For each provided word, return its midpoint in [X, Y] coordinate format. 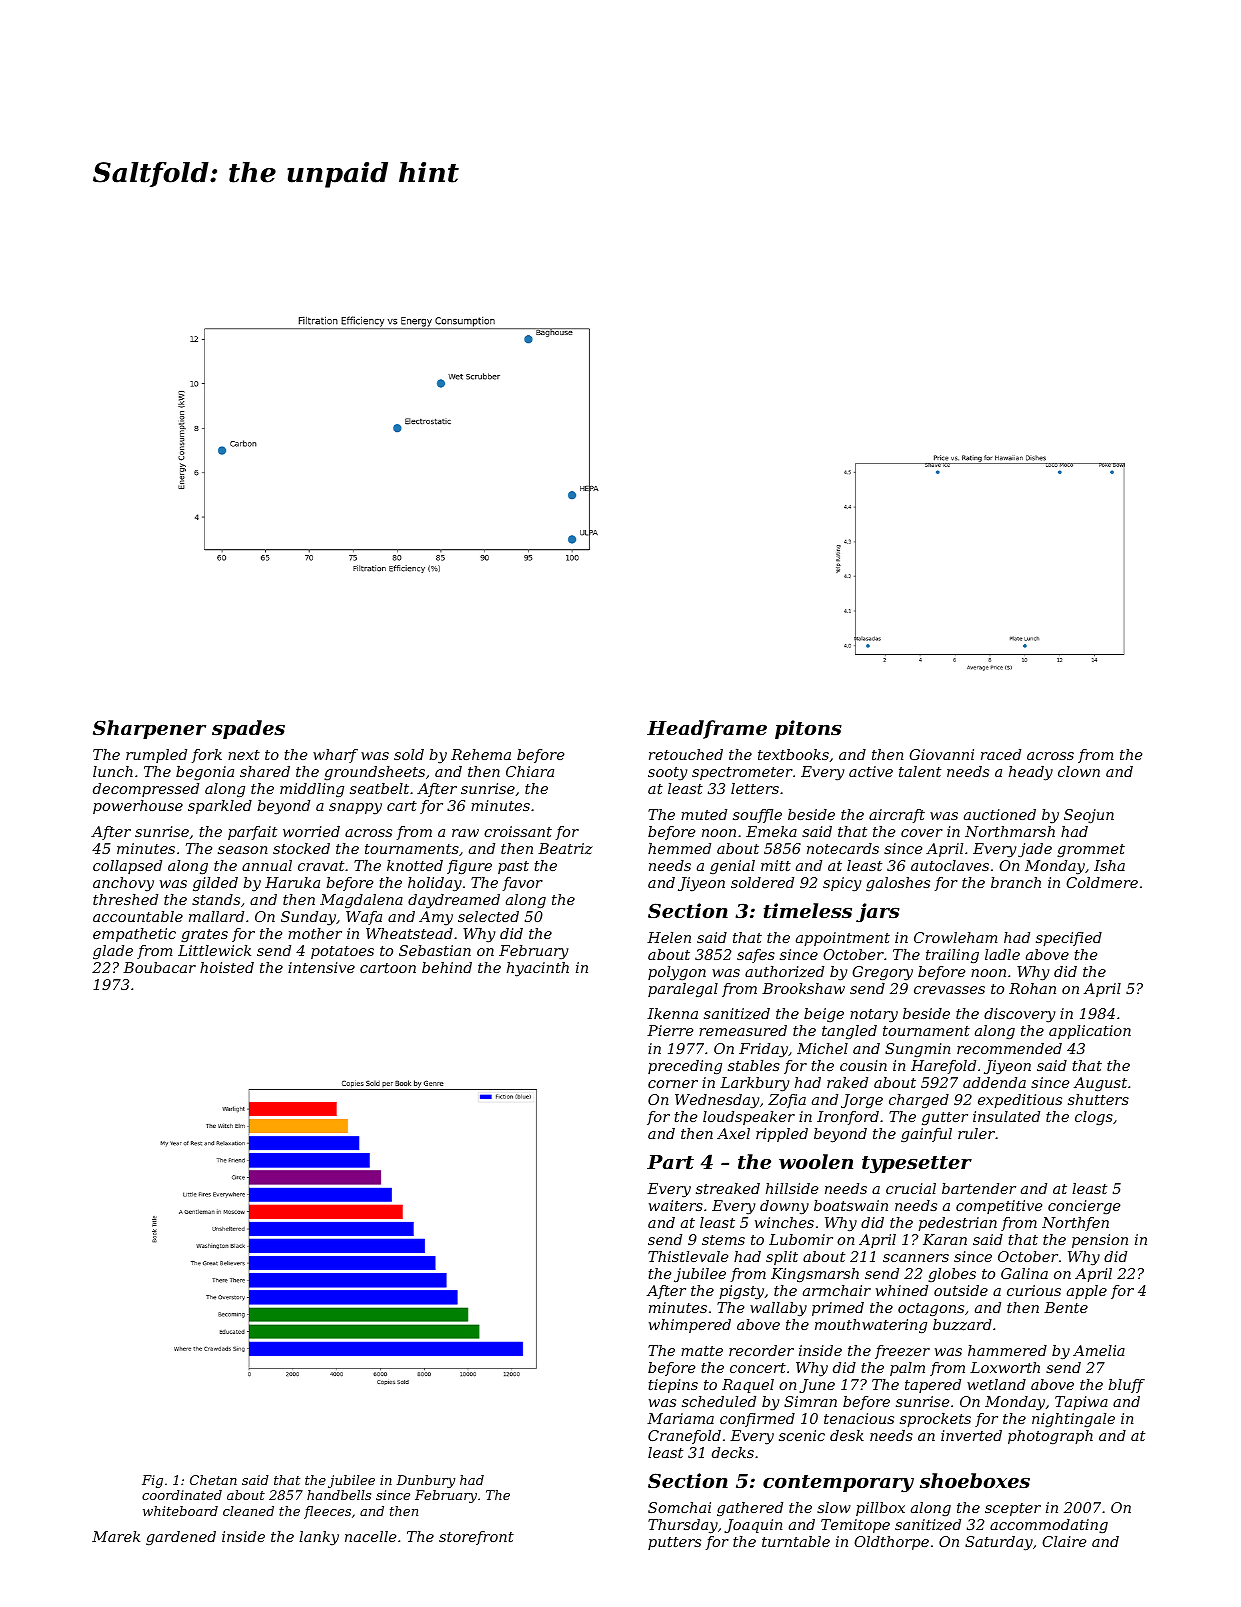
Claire [1064, 1541]
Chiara [530, 771]
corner [673, 1084]
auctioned [1000, 814]
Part [670, 1162]
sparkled [220, 807]
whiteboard [180, 1511]
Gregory [882, 973]
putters [674, 1543]
